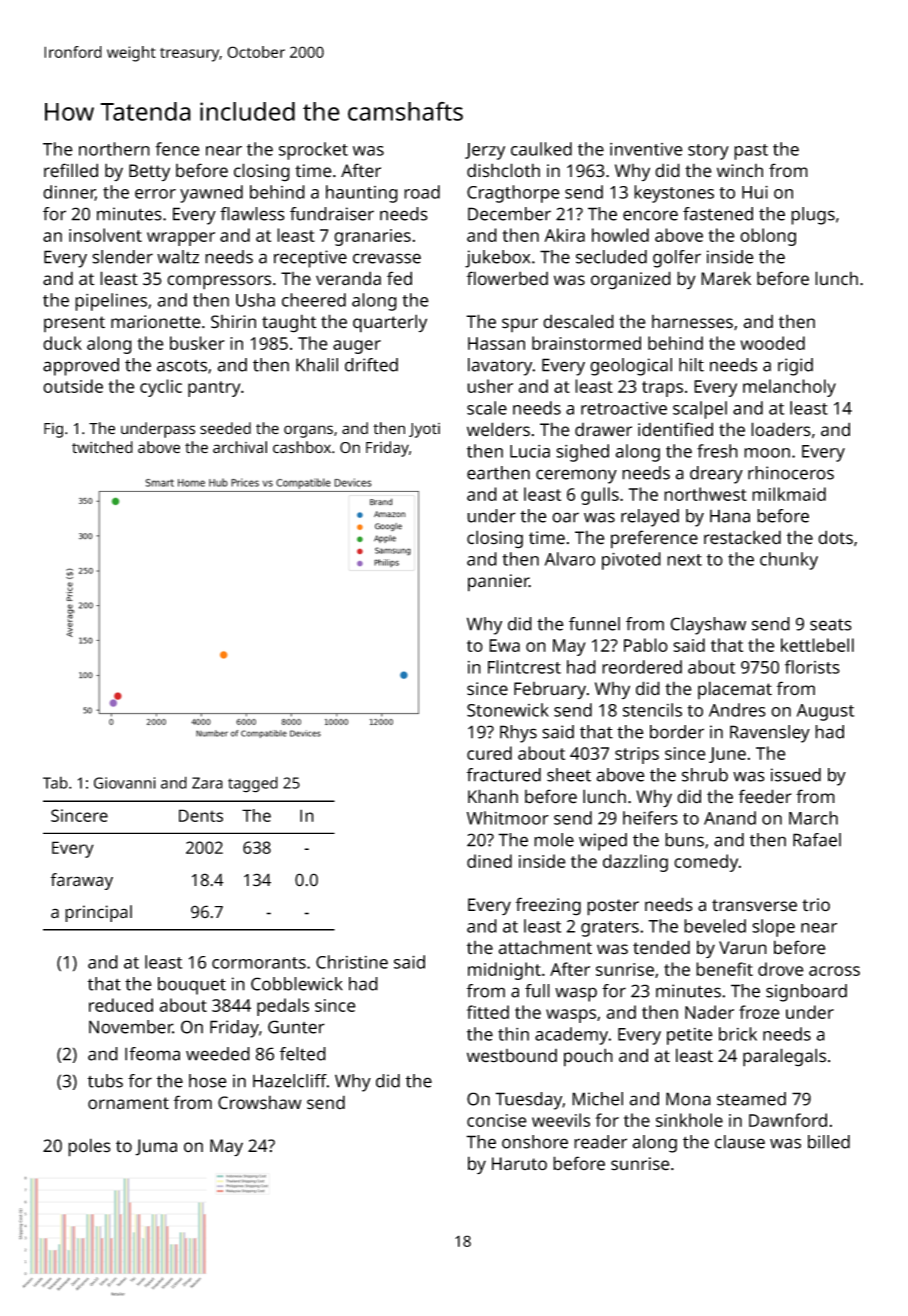 The image size is (908, 1316). Describe the element at coordinates (156, 1147) in the image. I see `Juma` at that location.
